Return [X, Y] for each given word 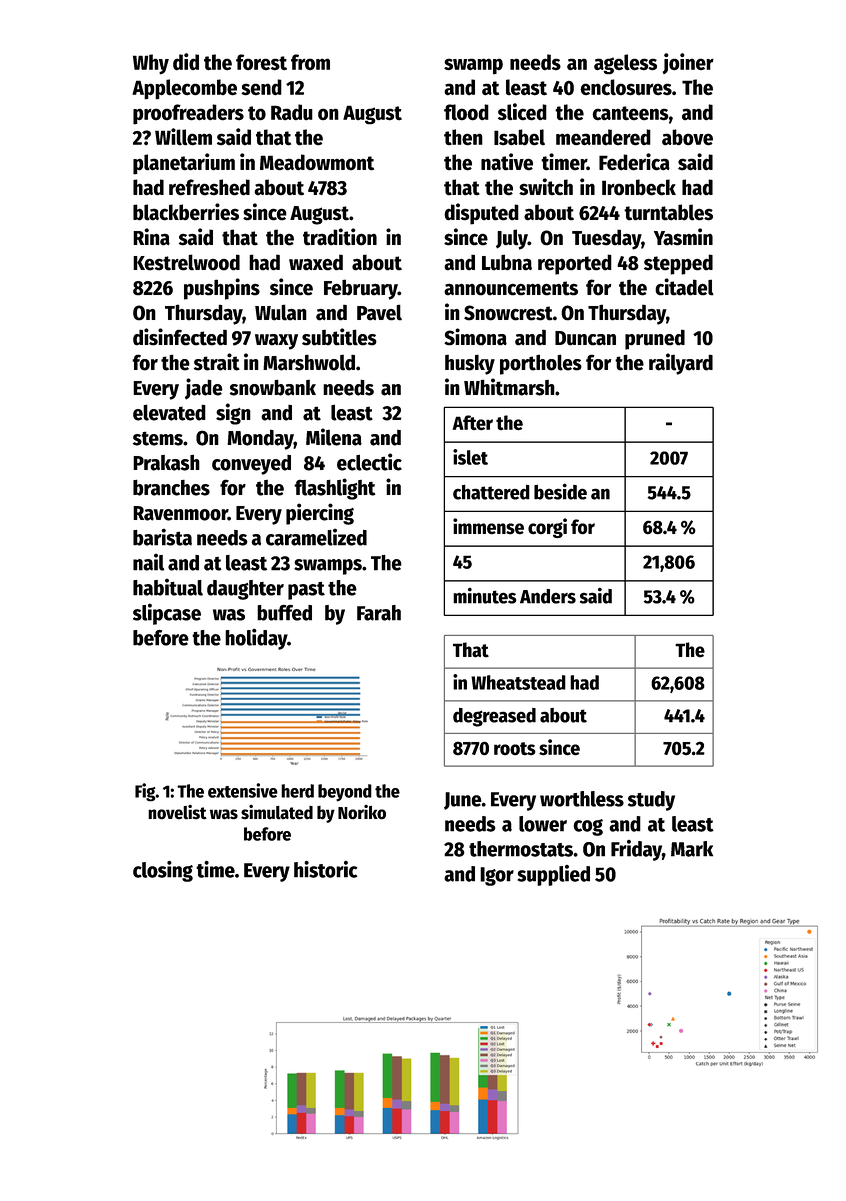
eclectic [369, 462]
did [186, 61]
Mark [692, 849]
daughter [245, 590]
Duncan [585, 338]
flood [466, 112]
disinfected [180, 337]
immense [488, 526]
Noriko [362, 812]
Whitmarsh [509, 387]
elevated [169, 412]
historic [326, 869]
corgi [547, 528]
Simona [475, 337]
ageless [625, 64]
